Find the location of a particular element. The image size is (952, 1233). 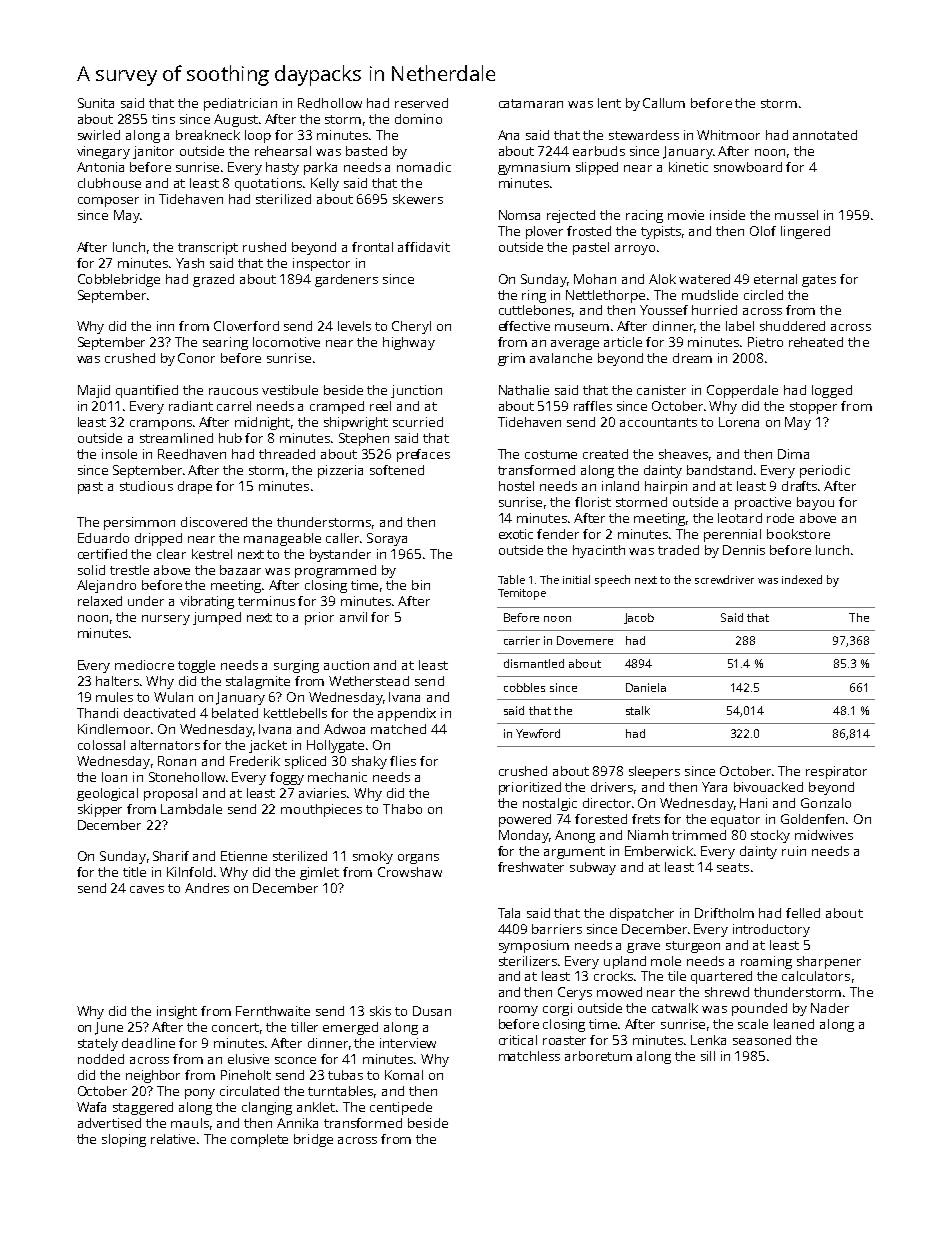

anvil is located at coordinates (353, 617).
